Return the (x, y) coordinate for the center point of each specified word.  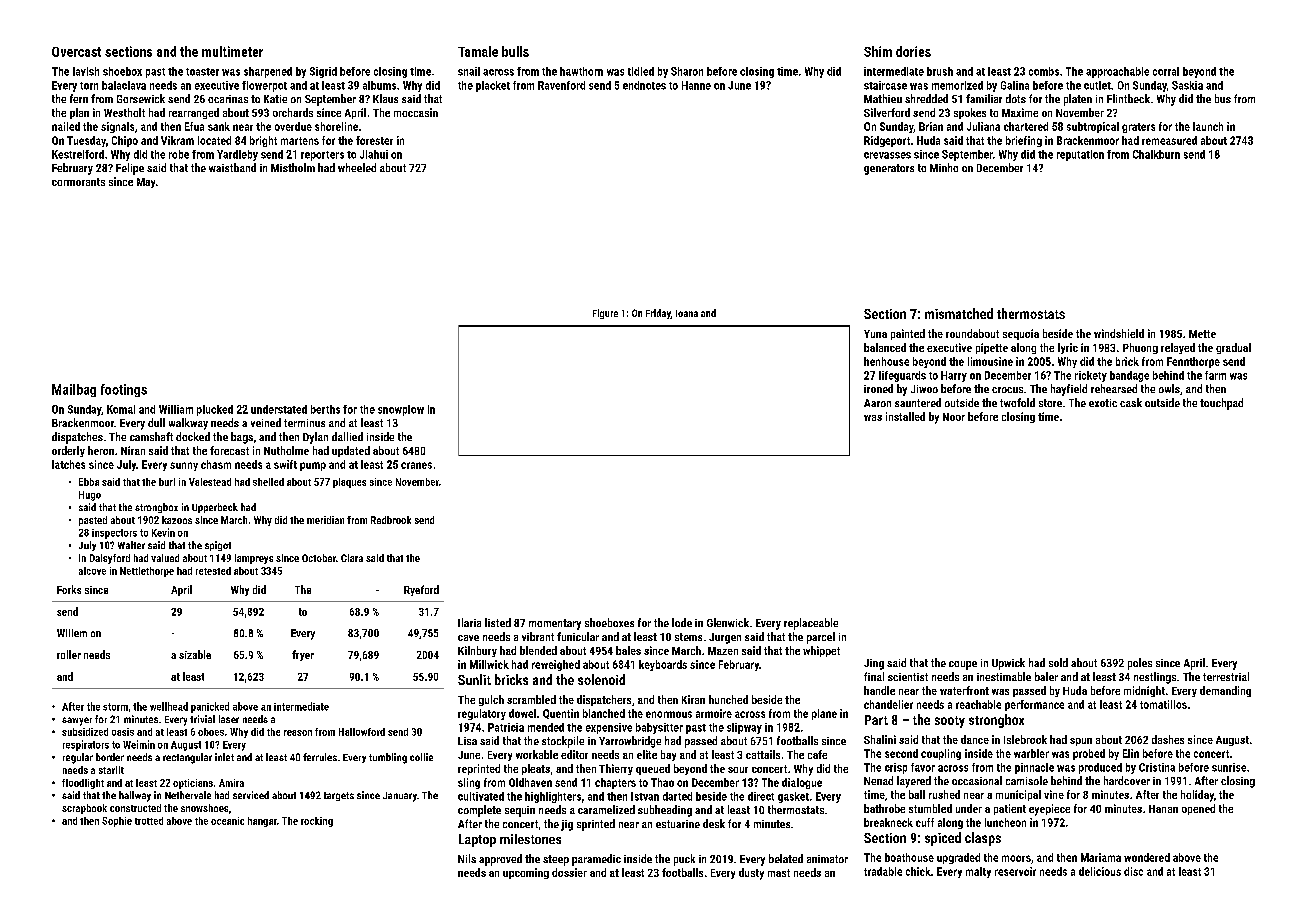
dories (913, 51)
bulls (515, 51)
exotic (1103, 403)
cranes (416, 465)
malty (978, 872)
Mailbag (74, 390)
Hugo (90, 496)
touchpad (1221, 404)
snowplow (401, 410)
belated (786, 858)
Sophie (117, 822)
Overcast (76, 52)
